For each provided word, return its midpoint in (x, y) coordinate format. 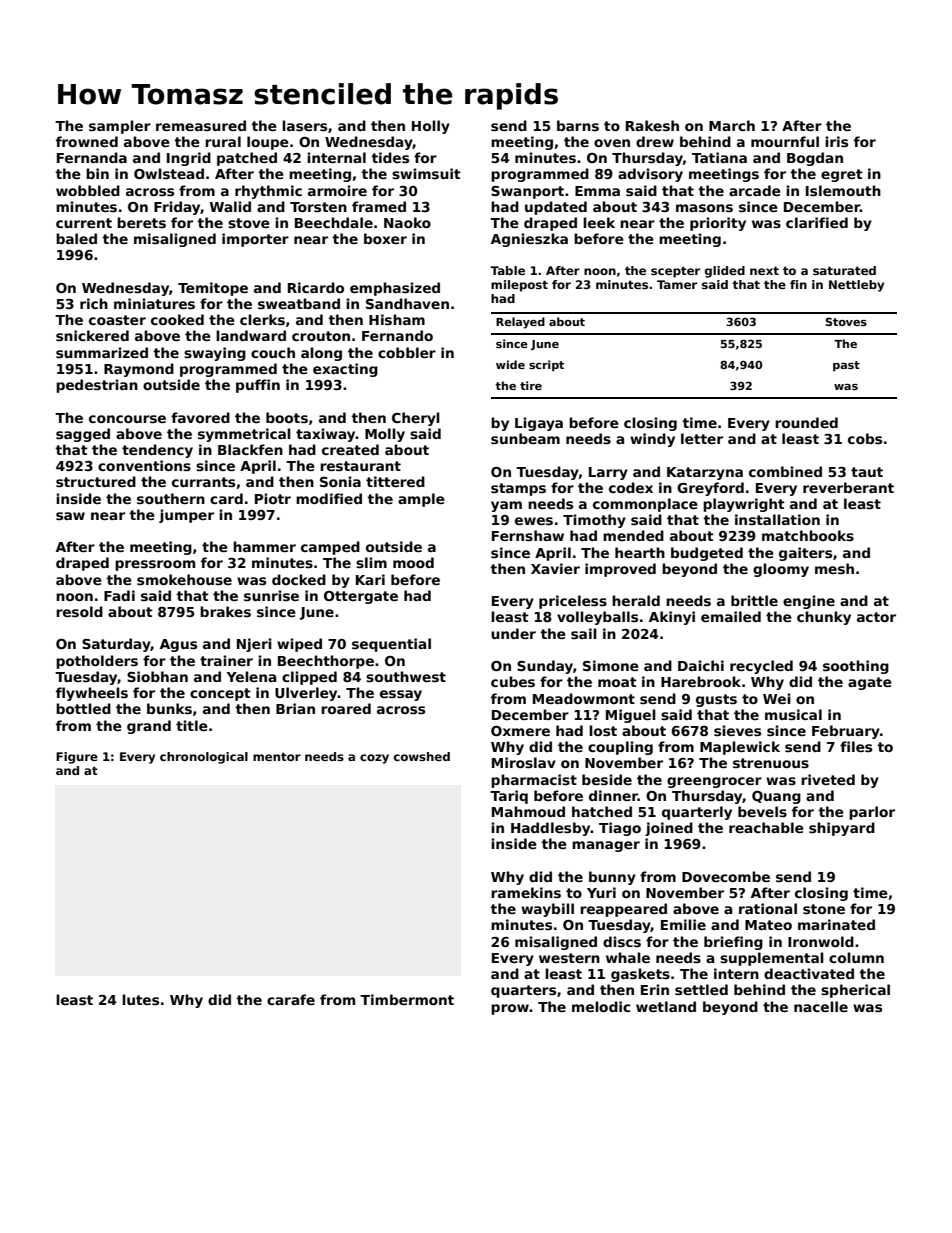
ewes (534, 521)
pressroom (155, 565)
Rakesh (652, 125)
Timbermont (407, 999)
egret (842, 175)
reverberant (848, 487)
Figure (77, 758)
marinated (836, 924)
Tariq (509, 797)
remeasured (201, 125)
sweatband (299, 303)
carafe (291, 999)
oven (612, 143)
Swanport (527, 192)
